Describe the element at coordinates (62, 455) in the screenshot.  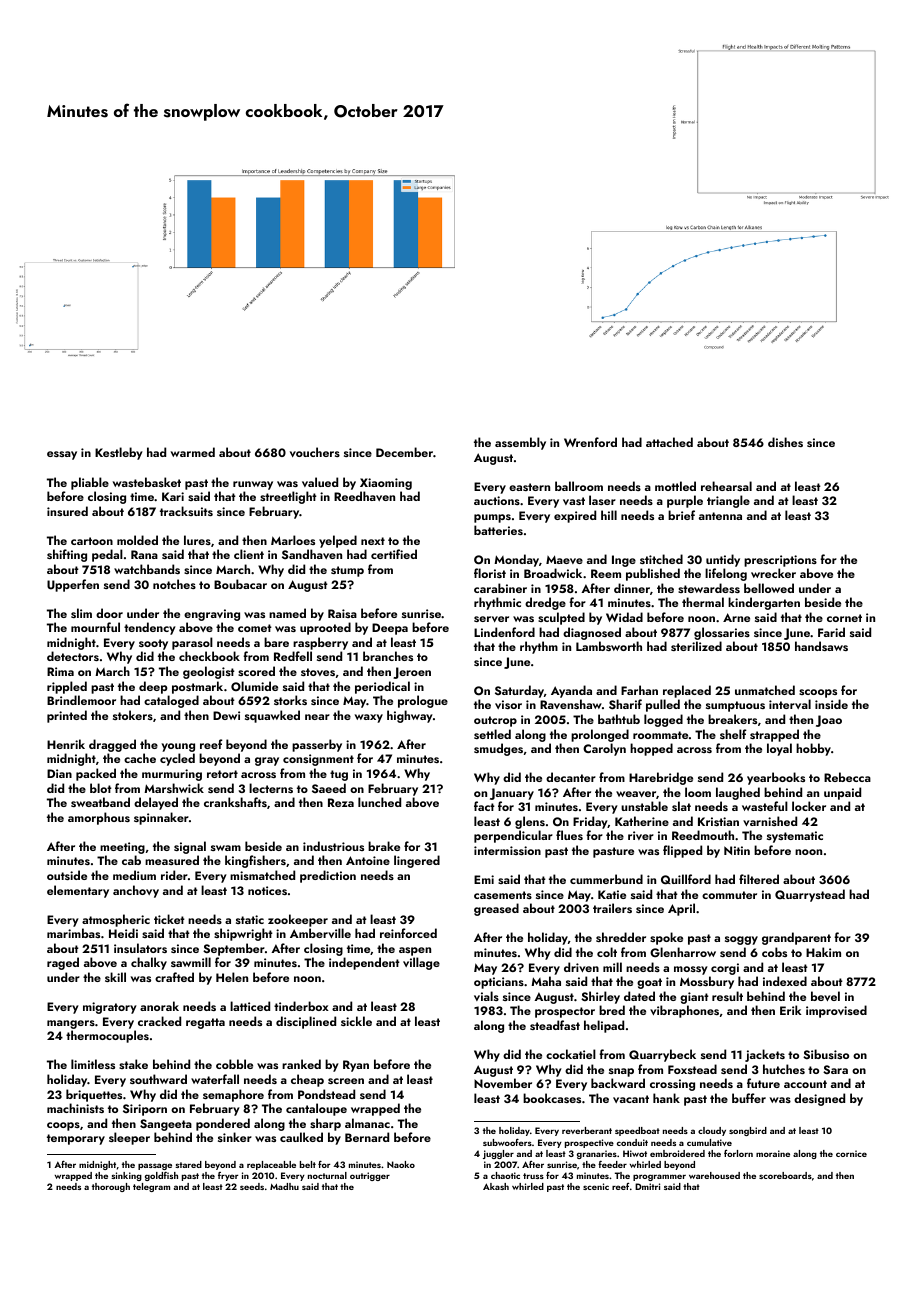
I see `essay` at that location.
